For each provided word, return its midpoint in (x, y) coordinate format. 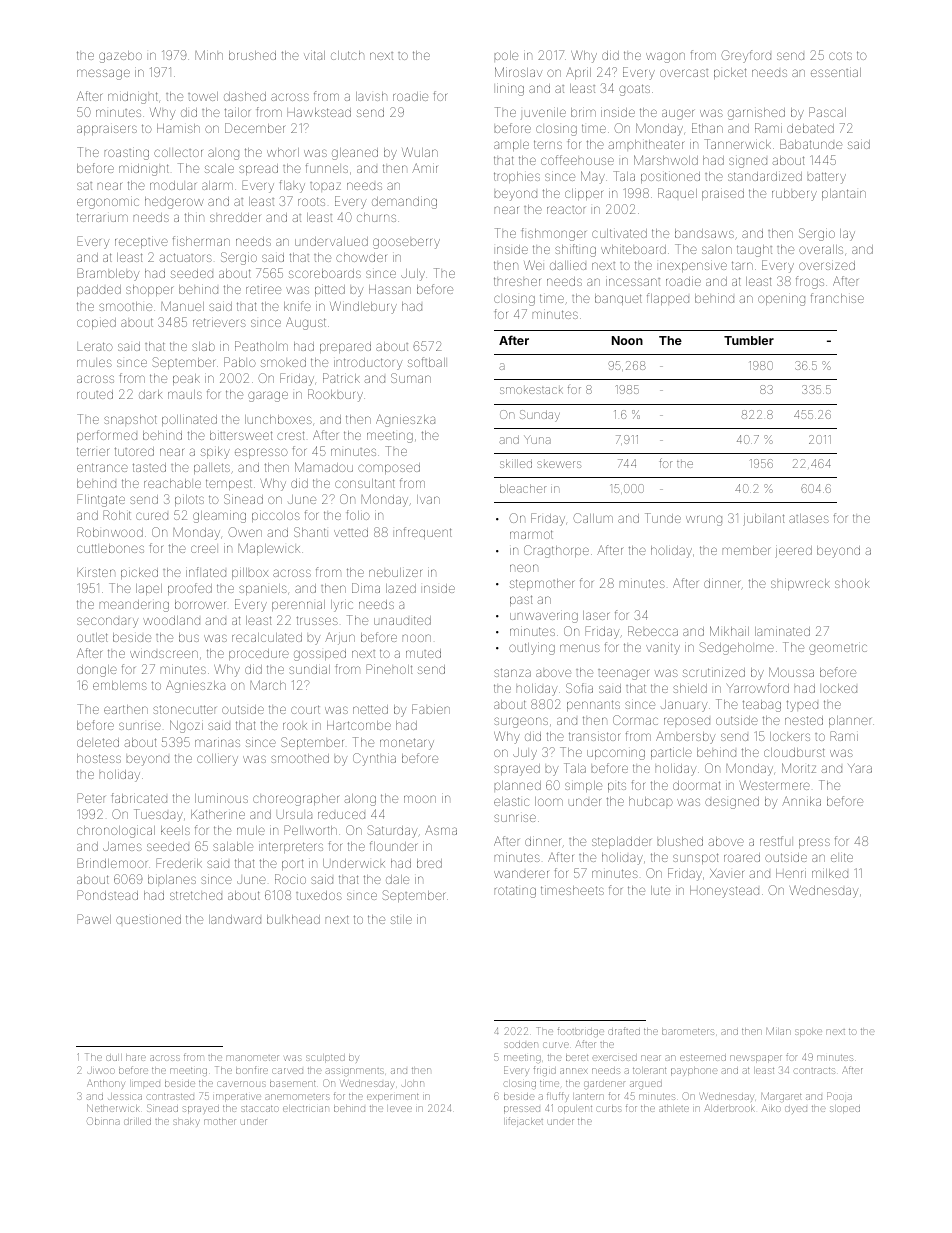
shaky (187, 1122)
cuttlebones (110, 548)
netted (370, 709)
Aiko (771, 1108)
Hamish (178, 128)
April (578, 73)
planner (850, 721)
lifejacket (523, 1122)
